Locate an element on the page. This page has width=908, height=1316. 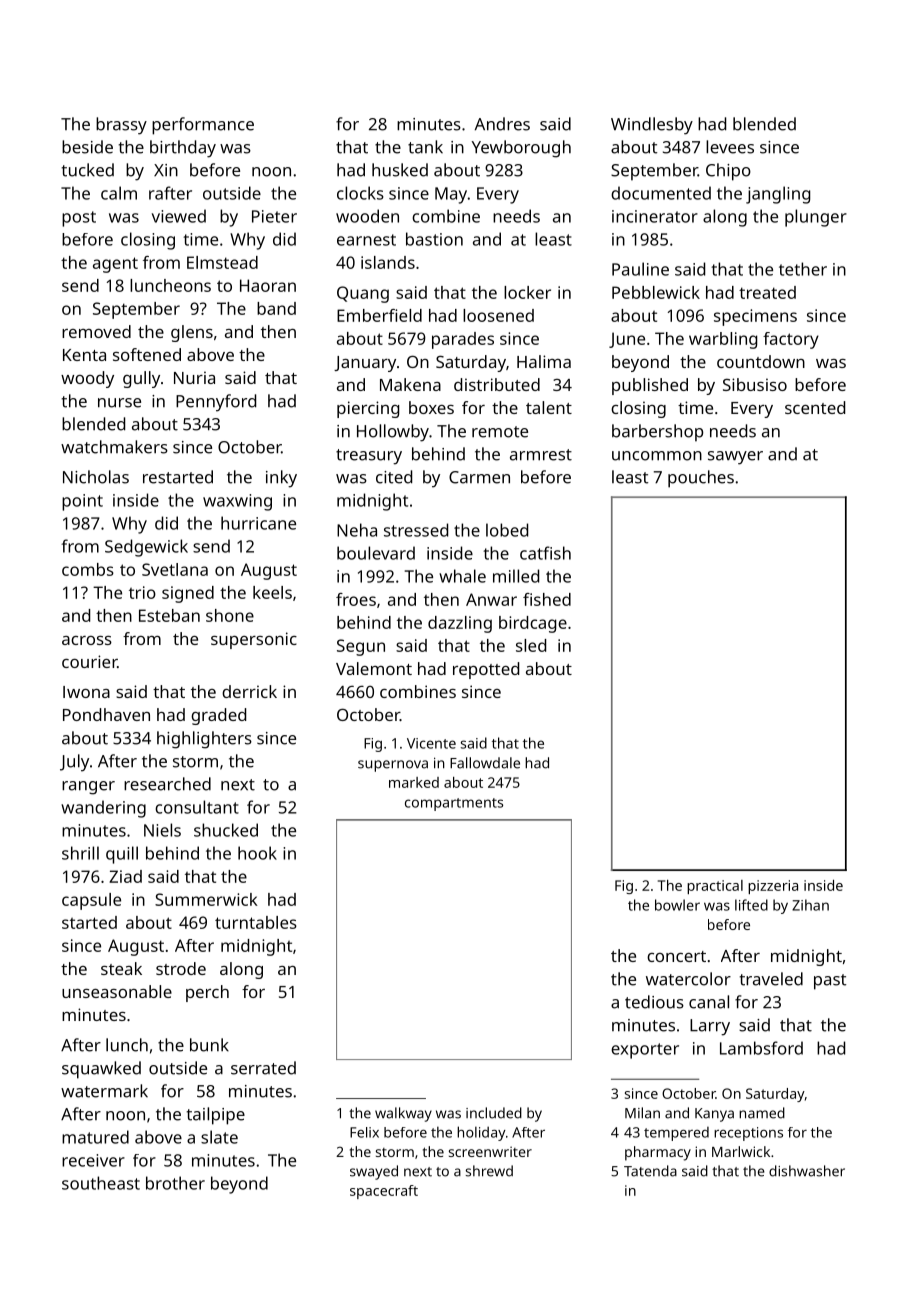
Andres is located at coordinates (502, 124).
